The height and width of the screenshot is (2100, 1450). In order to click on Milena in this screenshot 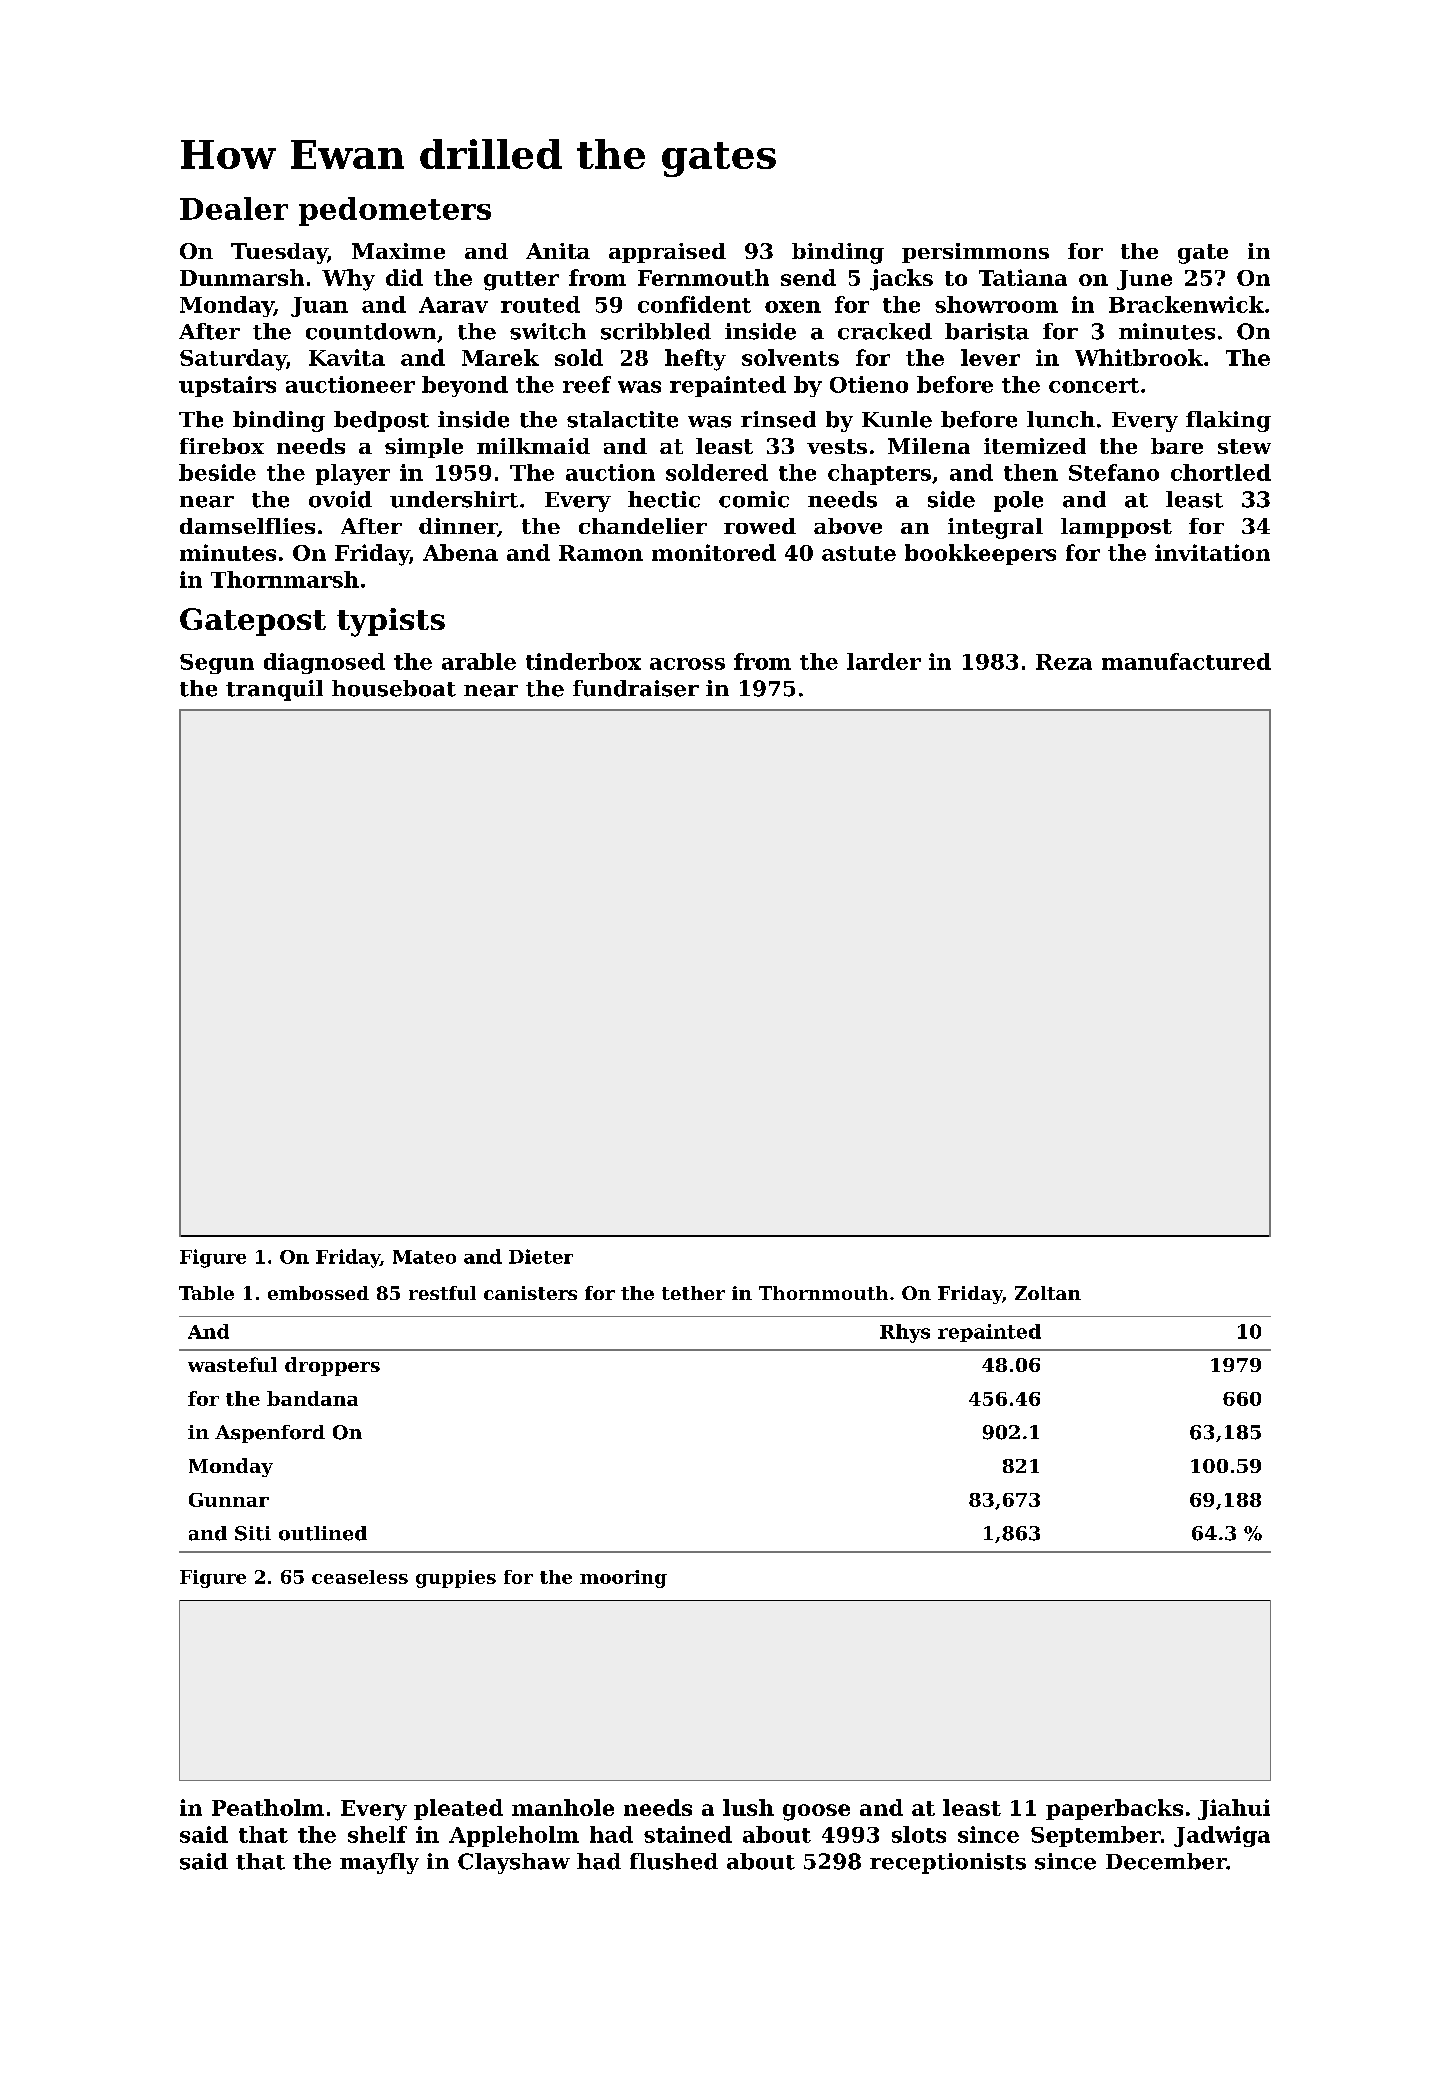, I will do `click(929, 446)`.
